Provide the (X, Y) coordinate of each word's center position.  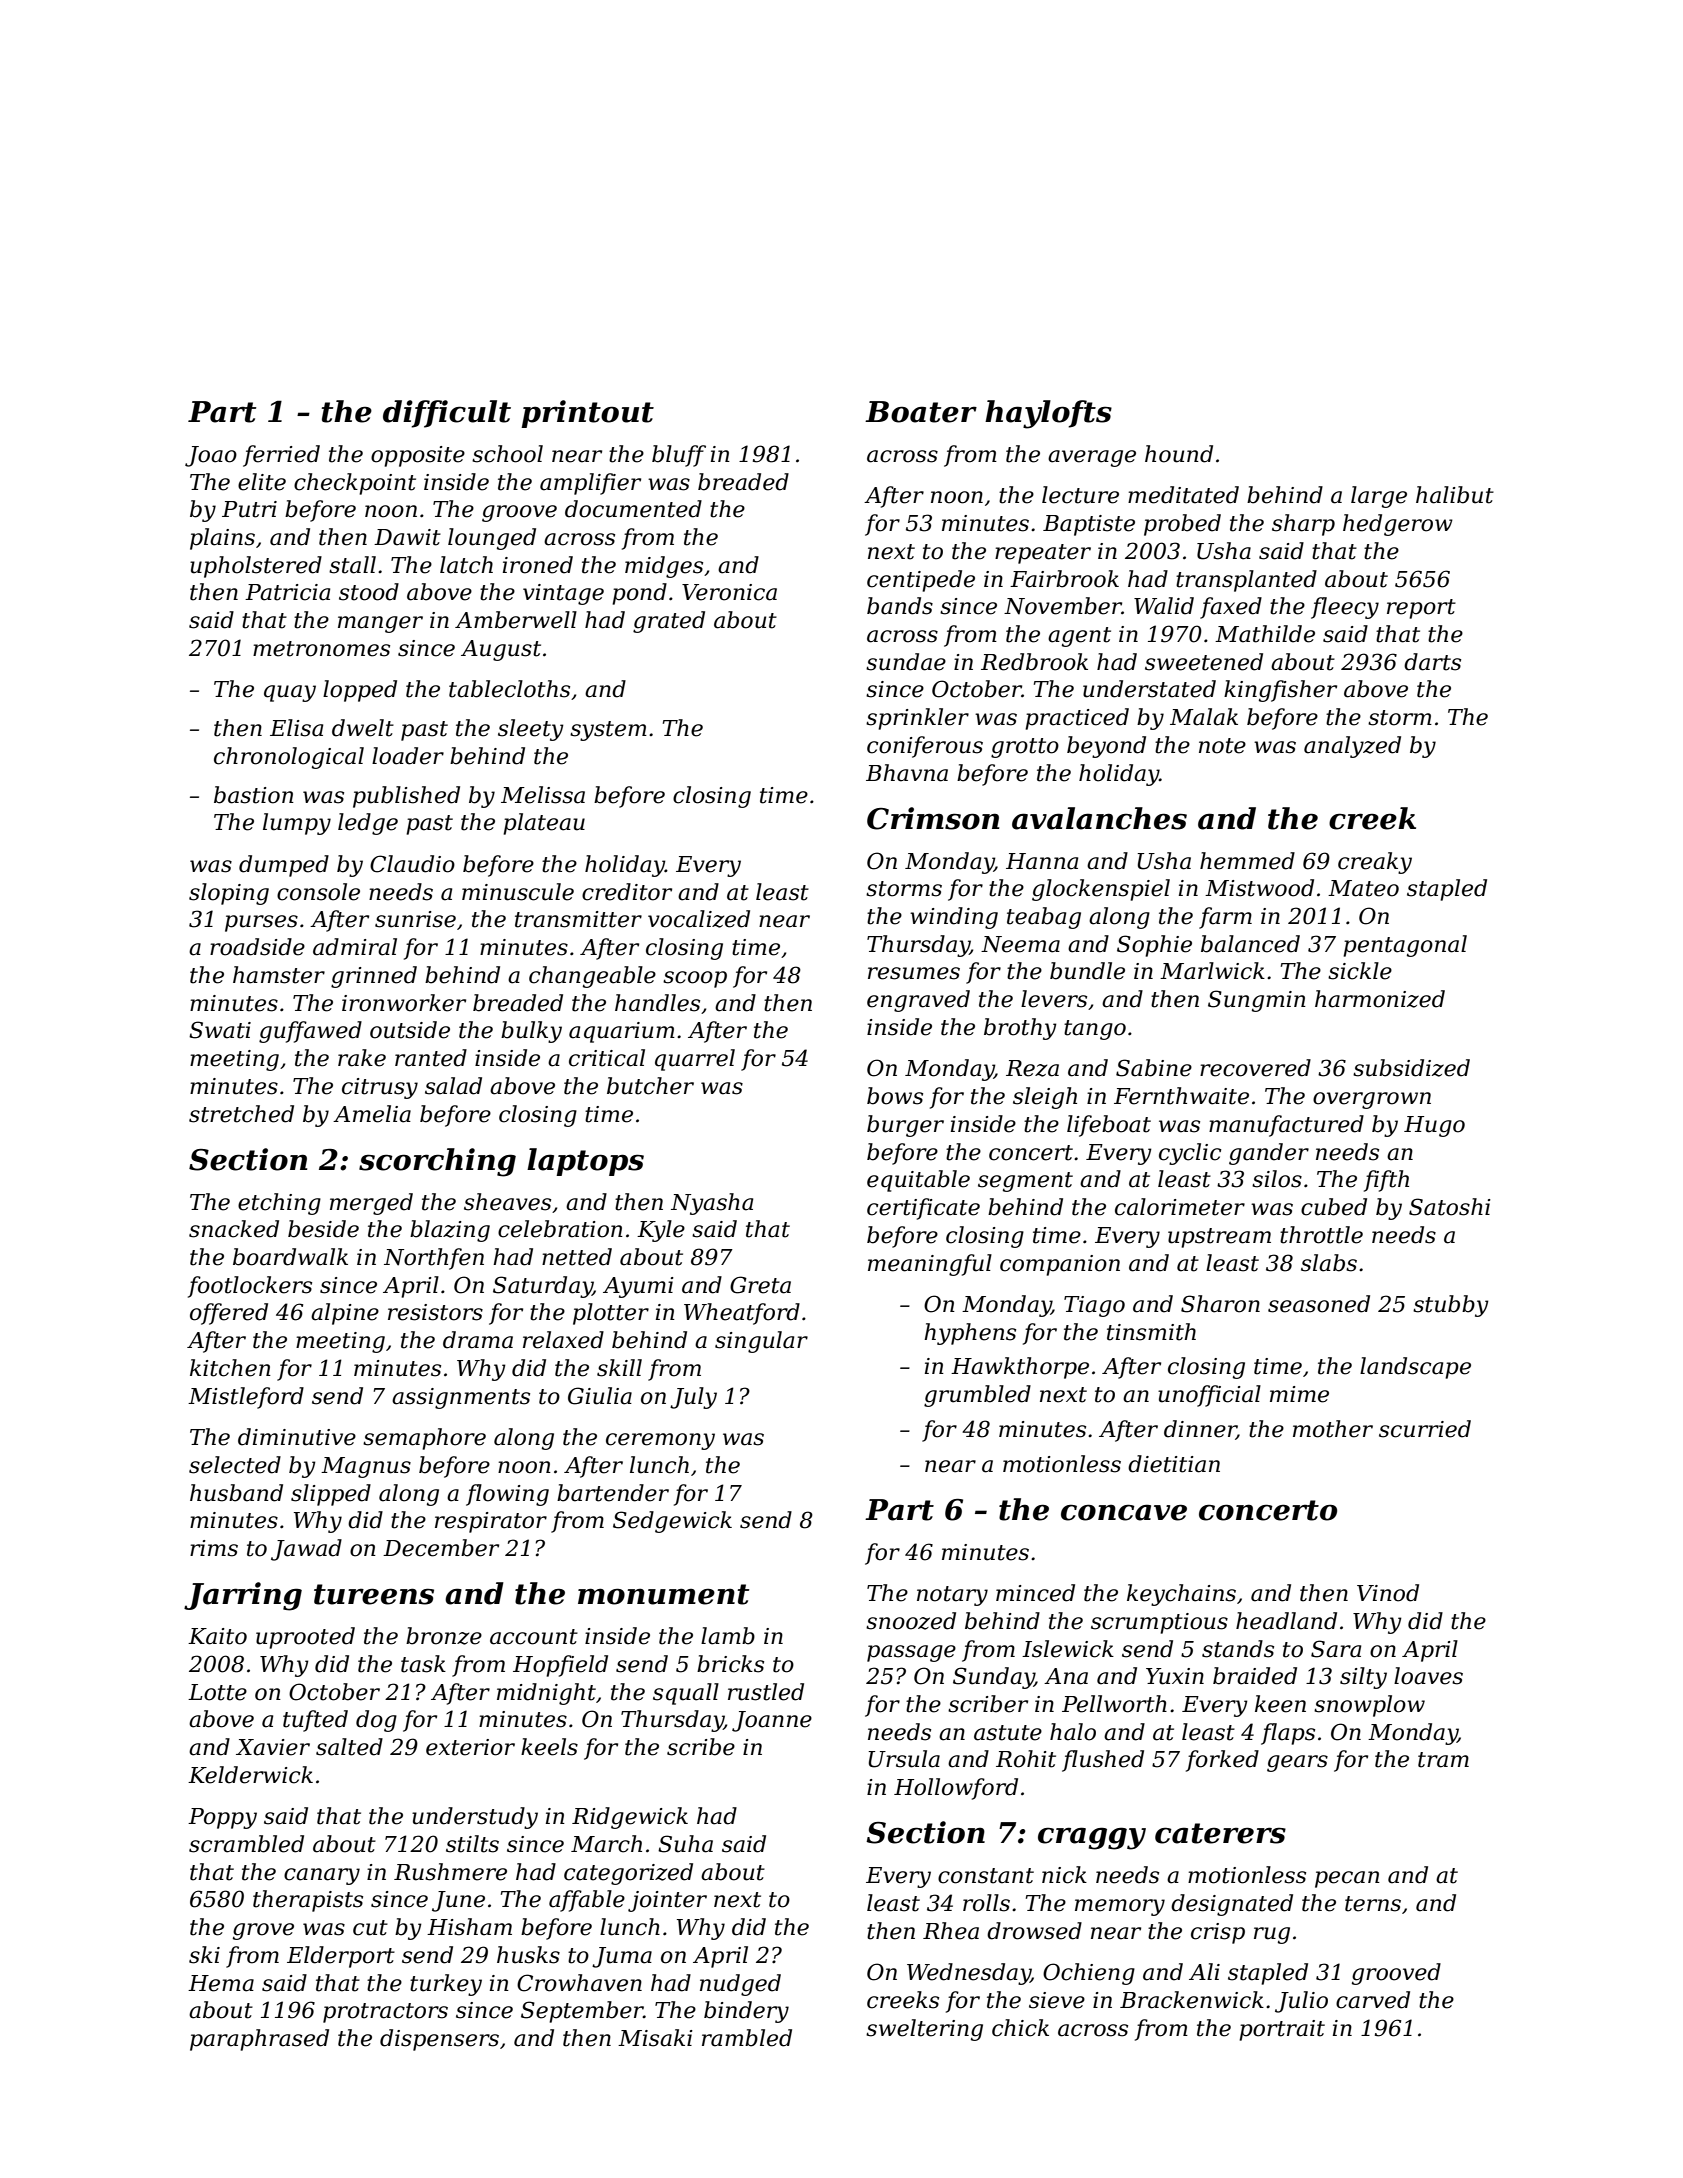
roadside (257, 947)
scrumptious (1159, 1623)
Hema (221, 1983)
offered (229, 1314)
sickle (1360, 971)
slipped (331, 1495)
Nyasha (712, 1204)
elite (262, 482)
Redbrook (1034, 662)
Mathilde (1265, 634)
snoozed (911, 1621)
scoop (695, 979)
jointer (667, 1901)
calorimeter (1180, 1207)
